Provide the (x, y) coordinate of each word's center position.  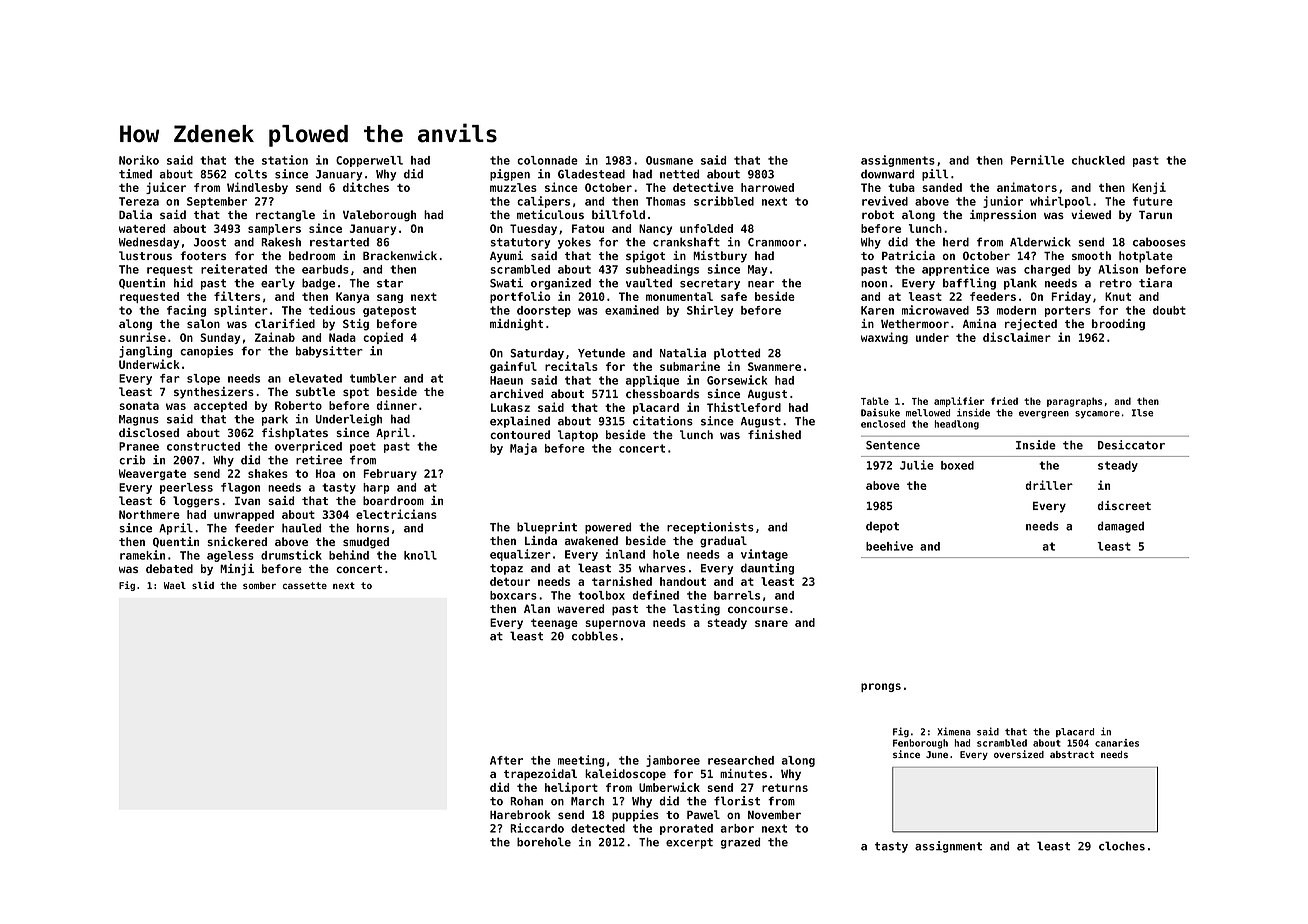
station (285, 160)
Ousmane (669, 160)
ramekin (142, 555)
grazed (740, 843)
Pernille (1037, 160)
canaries (1117, 743)
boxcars (513, 595)
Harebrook (520, 814)
